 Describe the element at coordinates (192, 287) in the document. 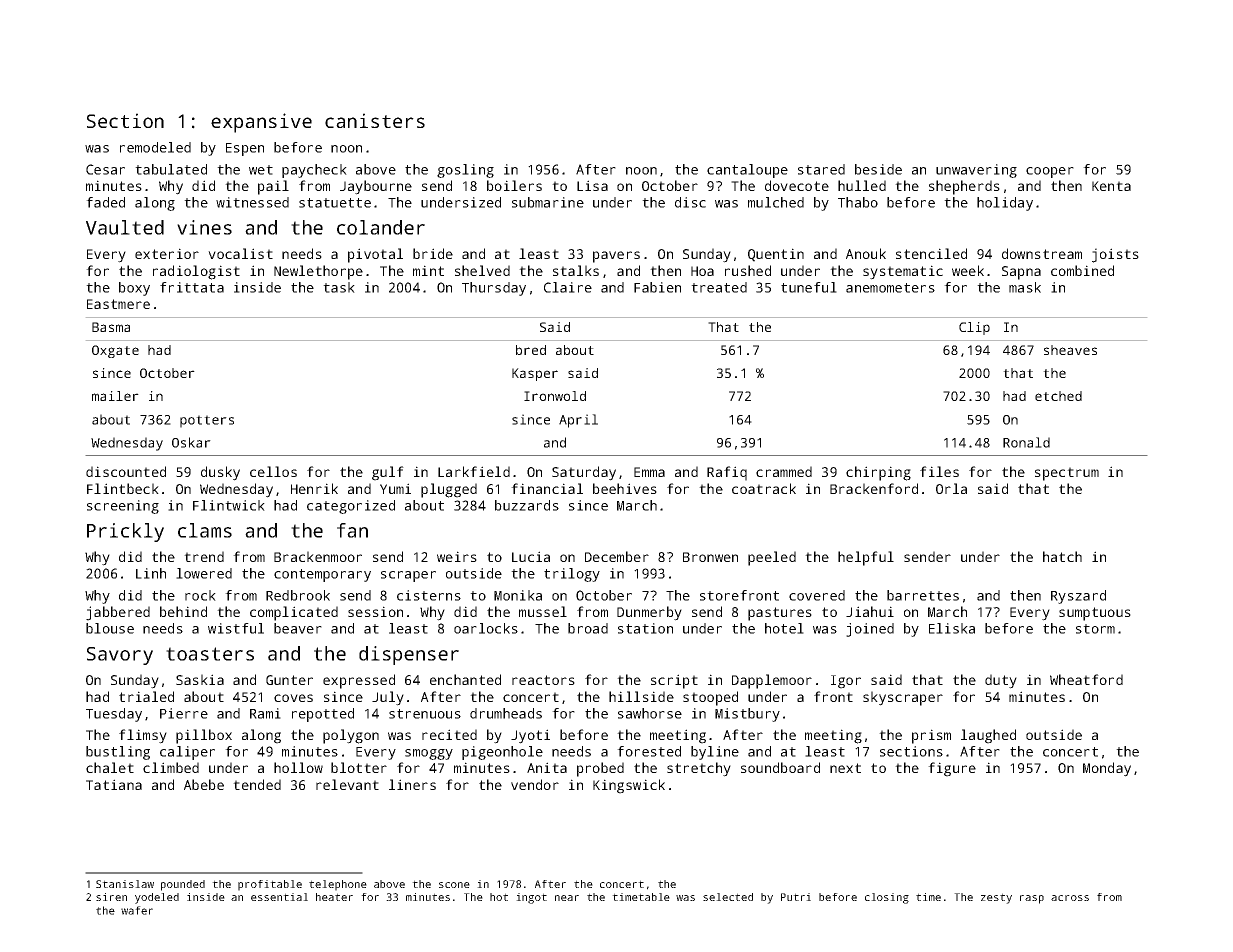

I see `frittata` at that location.
